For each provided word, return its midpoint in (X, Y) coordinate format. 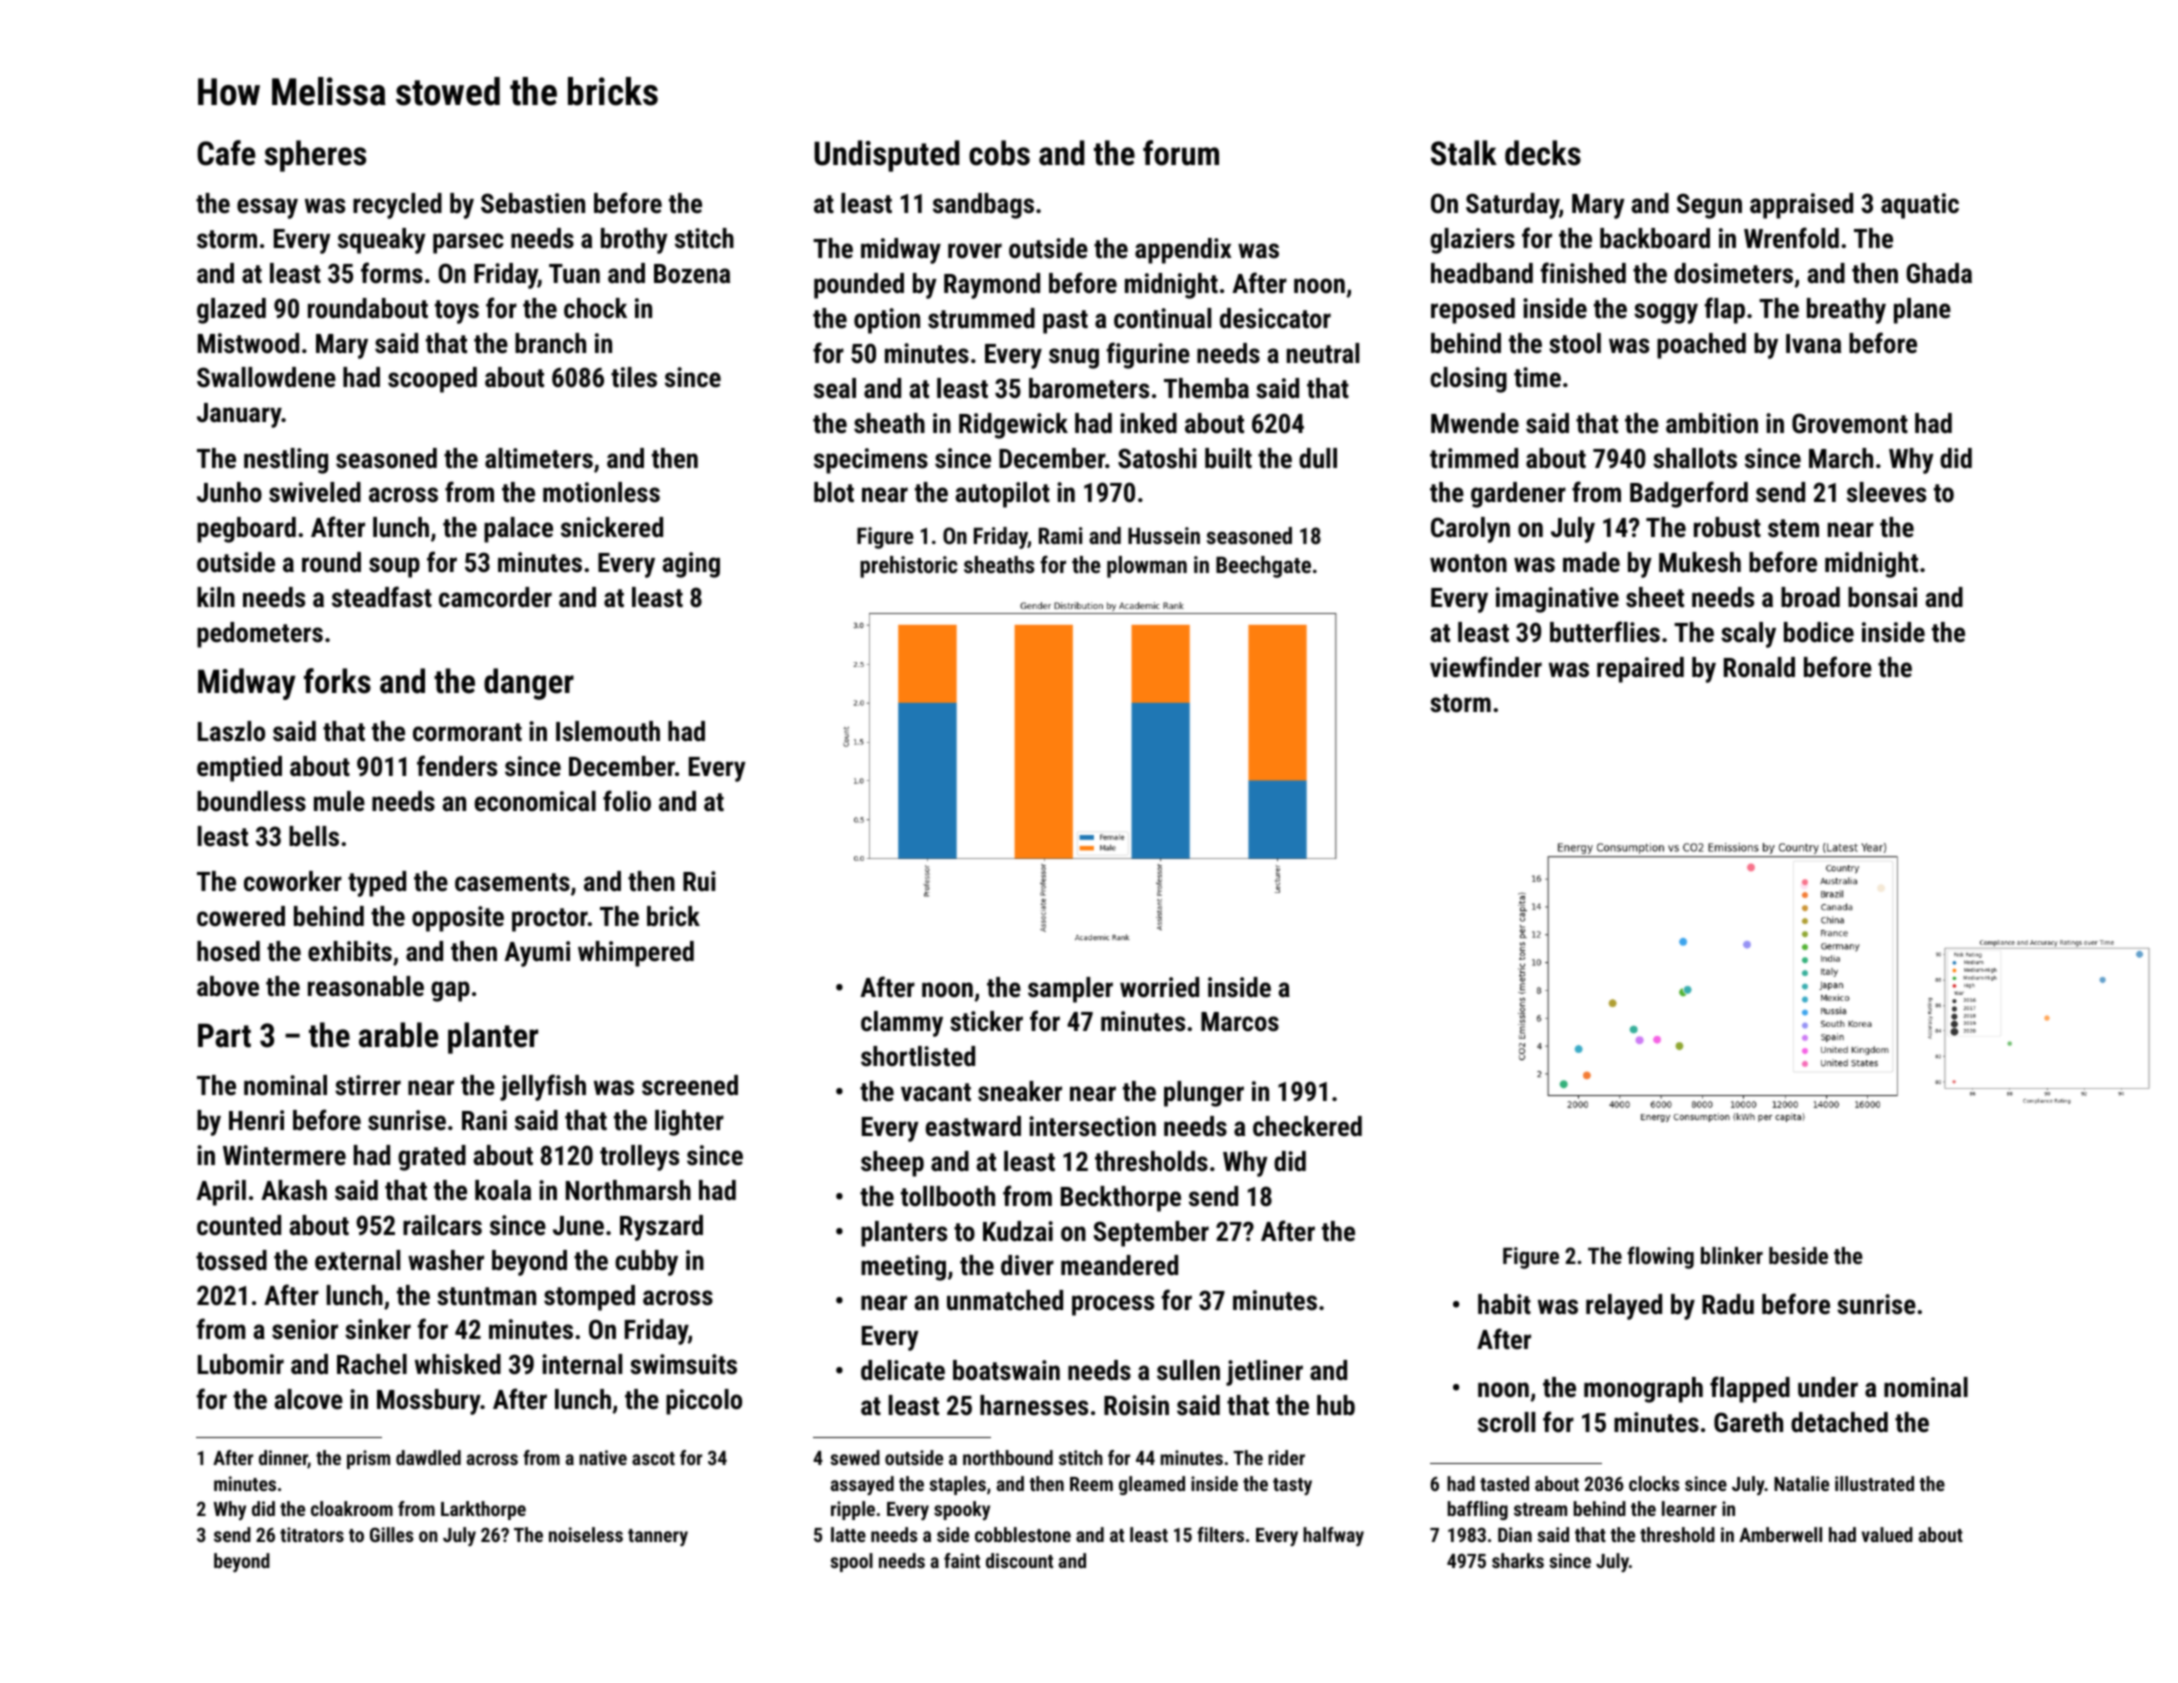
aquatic (1920, 206)
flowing (1660, 1257)
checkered (1307, 1126)
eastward (973, 1126)
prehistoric (909, 567)
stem (1793, 528)
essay (267, 208)
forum (1181, 153)
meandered (1119, 1265)
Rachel (372, 1364)
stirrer (368, 1085)
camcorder (495, 597)
